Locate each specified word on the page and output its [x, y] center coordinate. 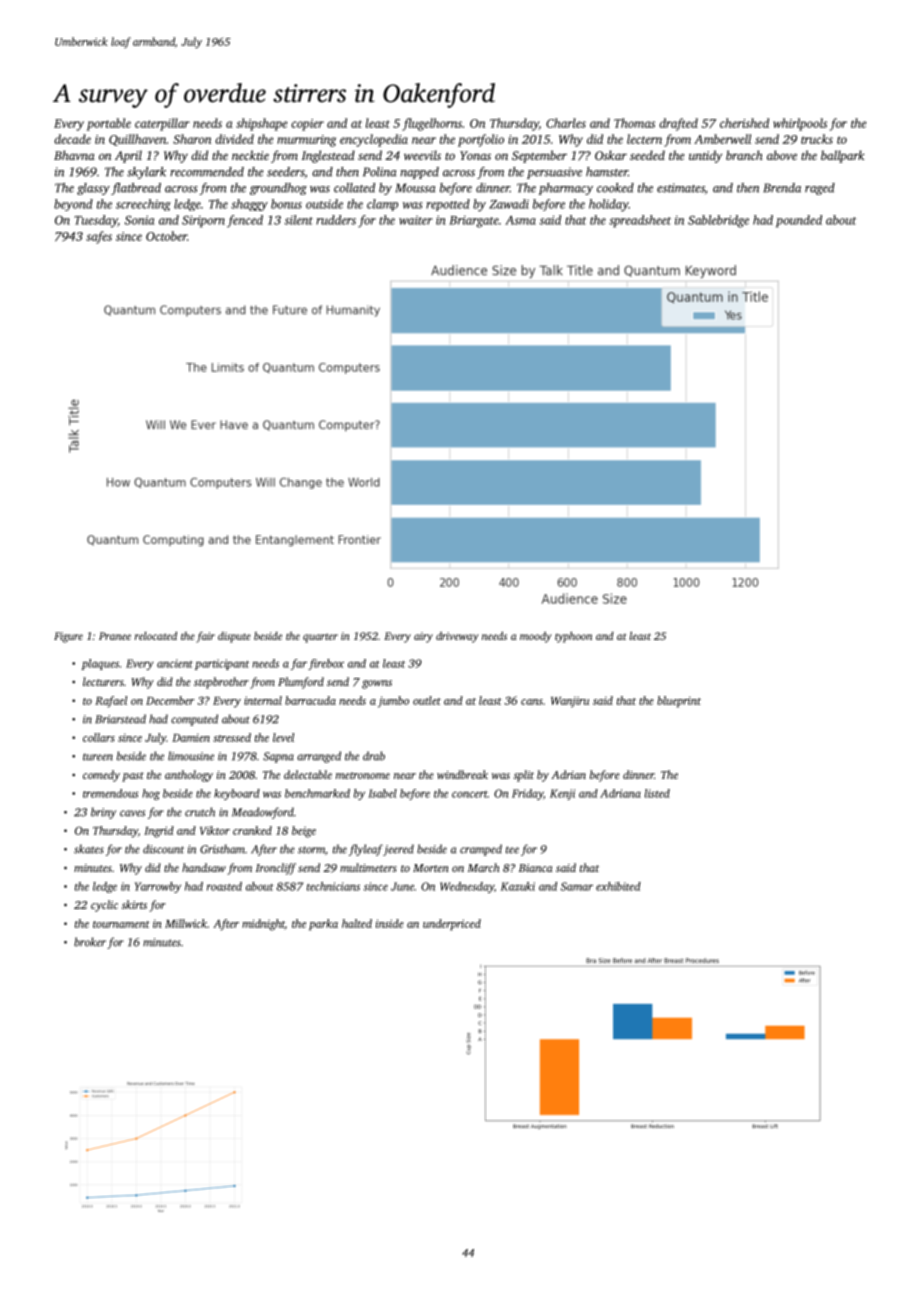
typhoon [573, 637]
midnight [263, 925]
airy [423, 637]
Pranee [115, 636]
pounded [799, 221]
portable [109, 124]
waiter [416, 220]
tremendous [110, 793]
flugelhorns [432, 124]
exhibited [618, 886]
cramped [481, 850]
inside [390, 923]
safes [99, 237]
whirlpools [800, 124]
